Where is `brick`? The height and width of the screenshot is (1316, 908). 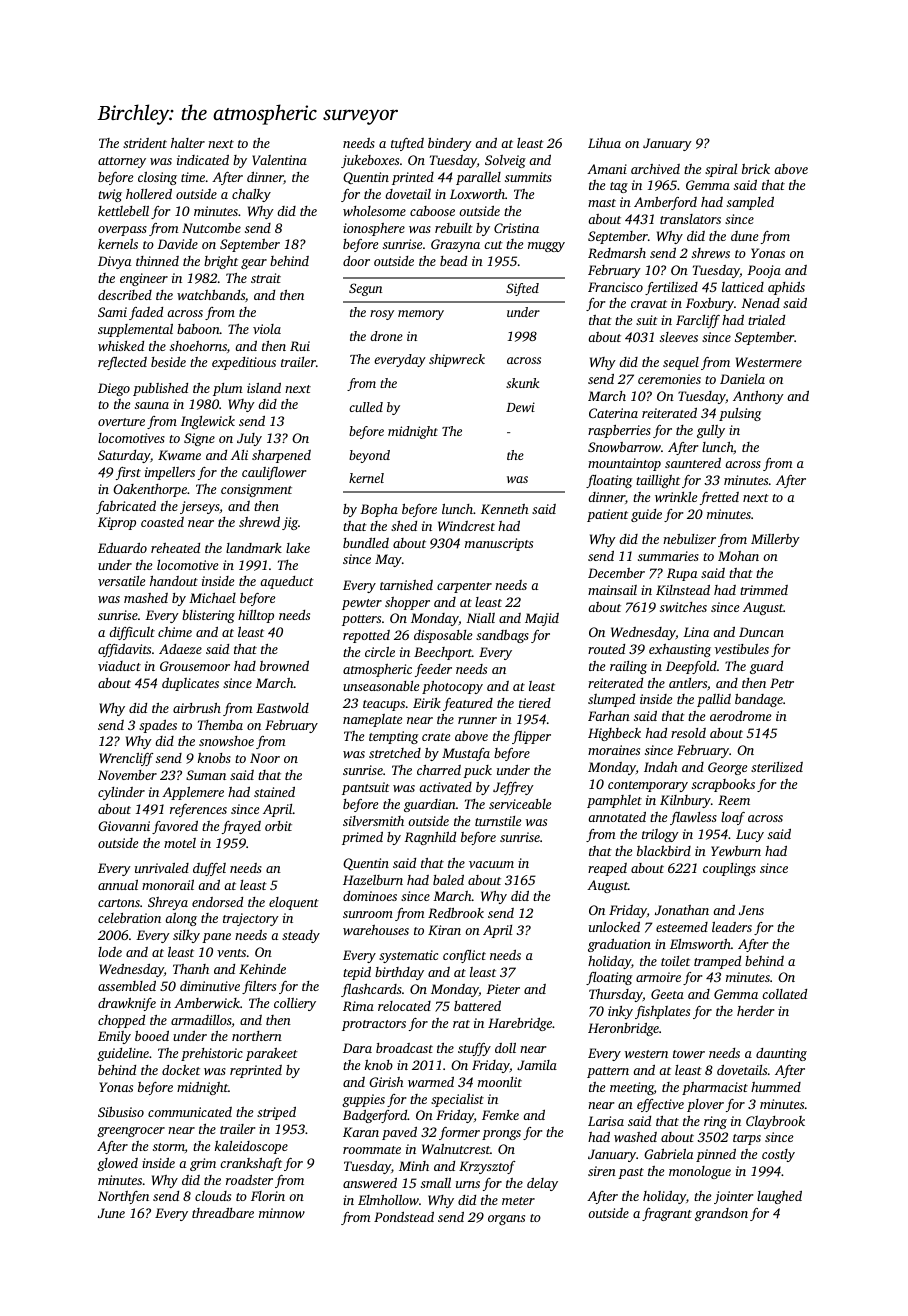
brick is located at coordinates (756, 169).
